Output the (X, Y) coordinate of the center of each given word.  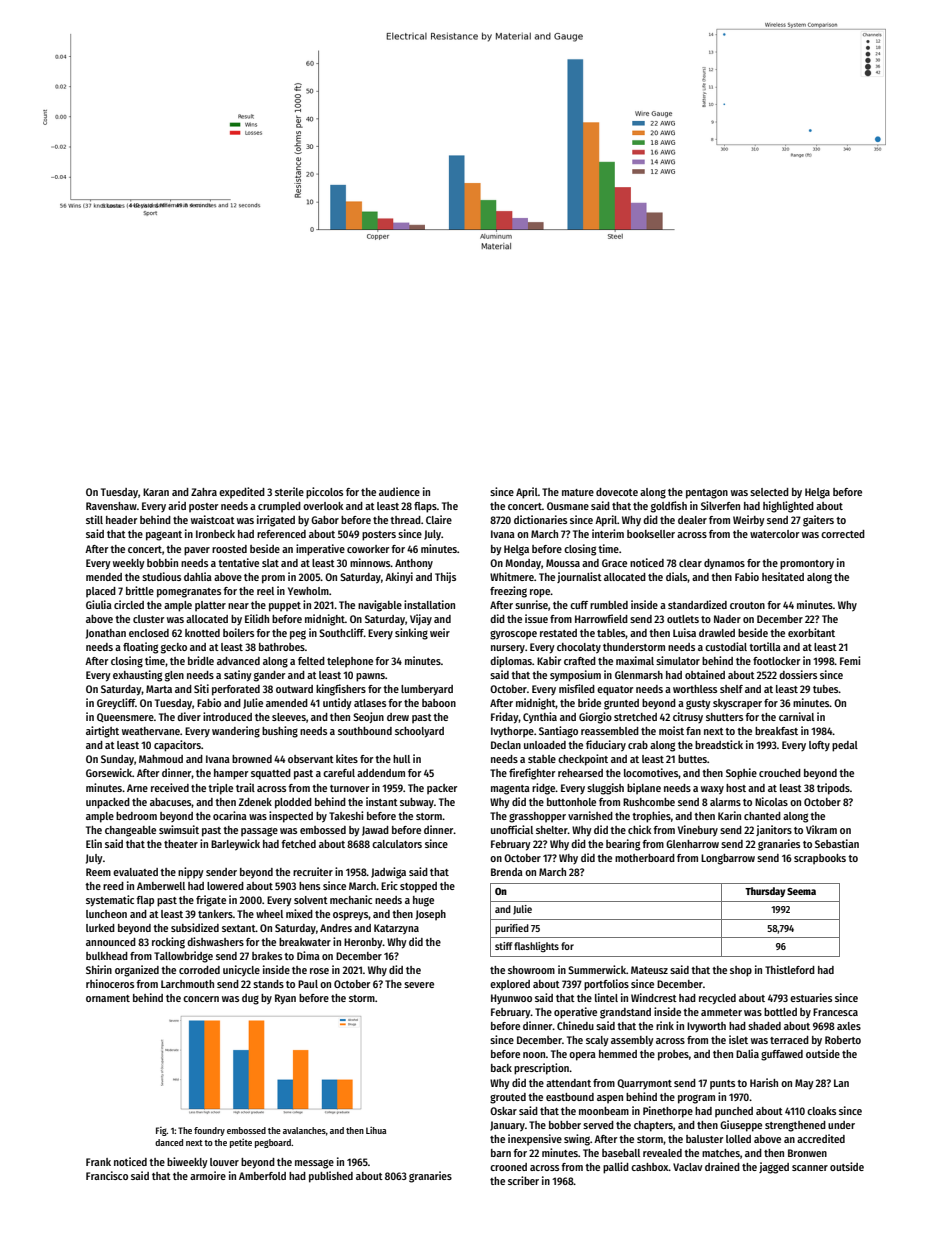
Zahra (204, 492)
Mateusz (649, 970)
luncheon (106, 914)
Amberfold (262, 1176)
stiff (504, 946)
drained (722, 1166)
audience (399, 491)
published (331, 1177)
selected (769, 492)
